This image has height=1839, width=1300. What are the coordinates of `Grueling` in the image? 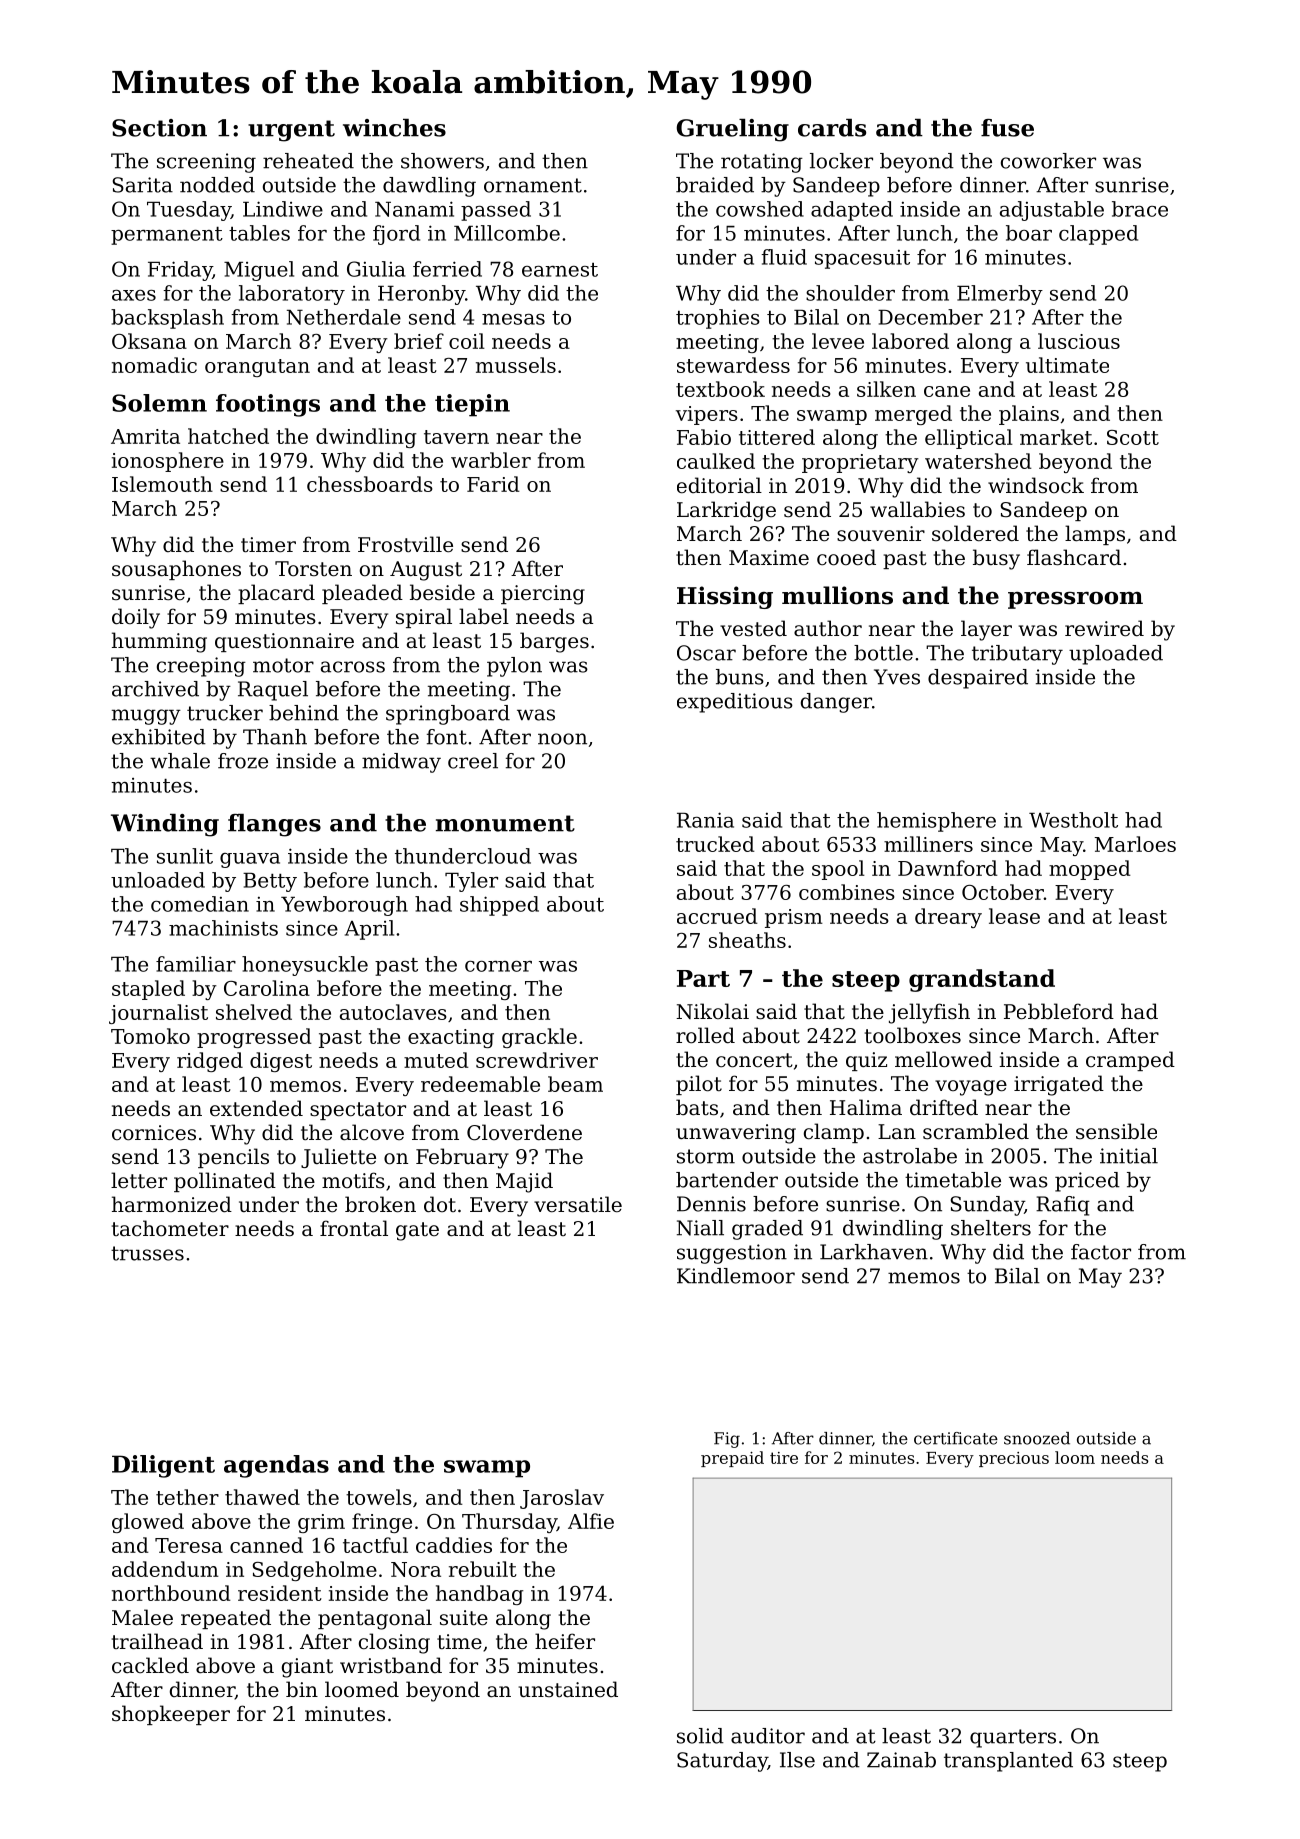 It's located at (732, 130).
